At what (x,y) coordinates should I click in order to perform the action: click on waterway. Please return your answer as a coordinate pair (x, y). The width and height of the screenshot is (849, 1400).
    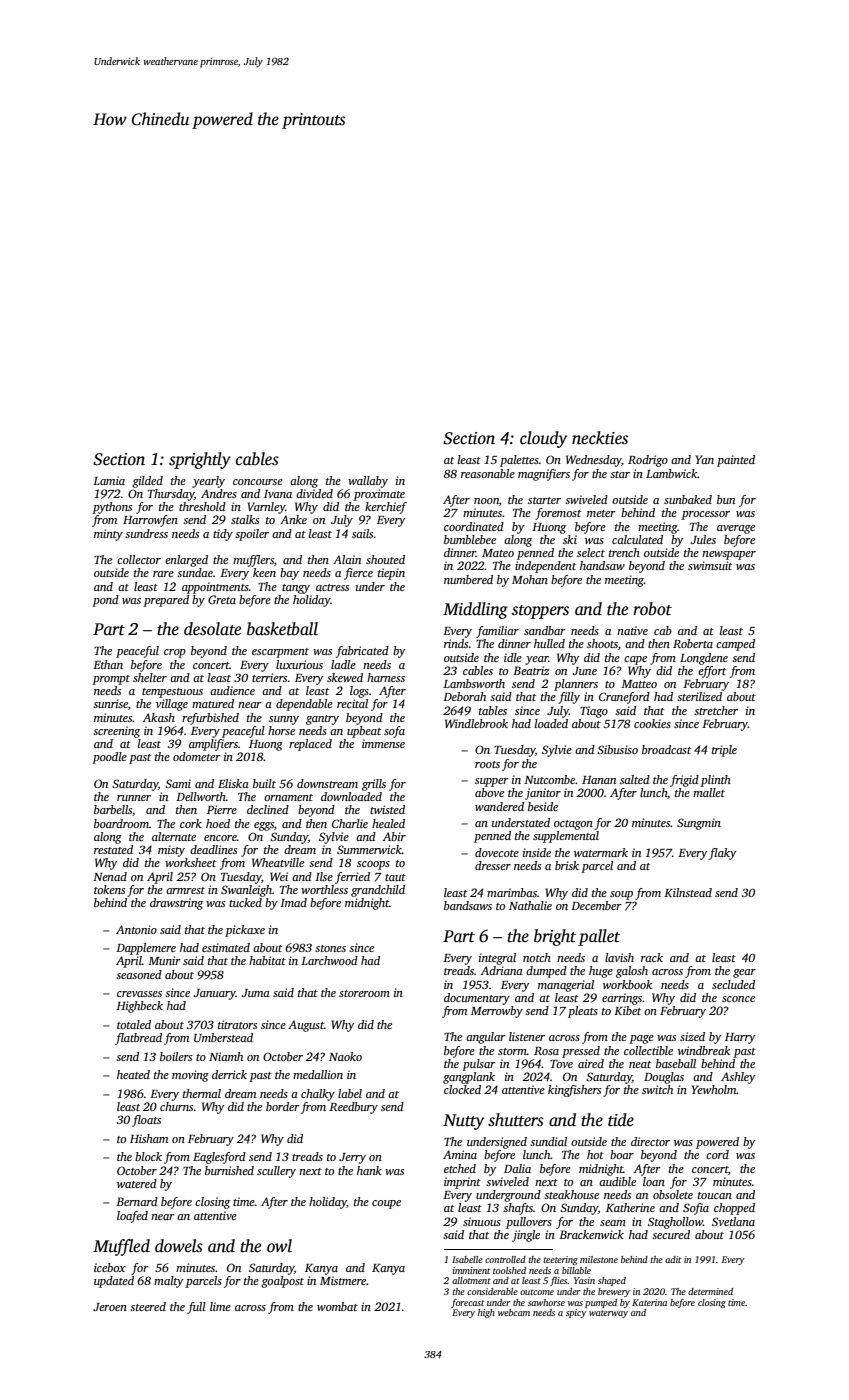
    Looking at the image, I should click on (608, 1314).
